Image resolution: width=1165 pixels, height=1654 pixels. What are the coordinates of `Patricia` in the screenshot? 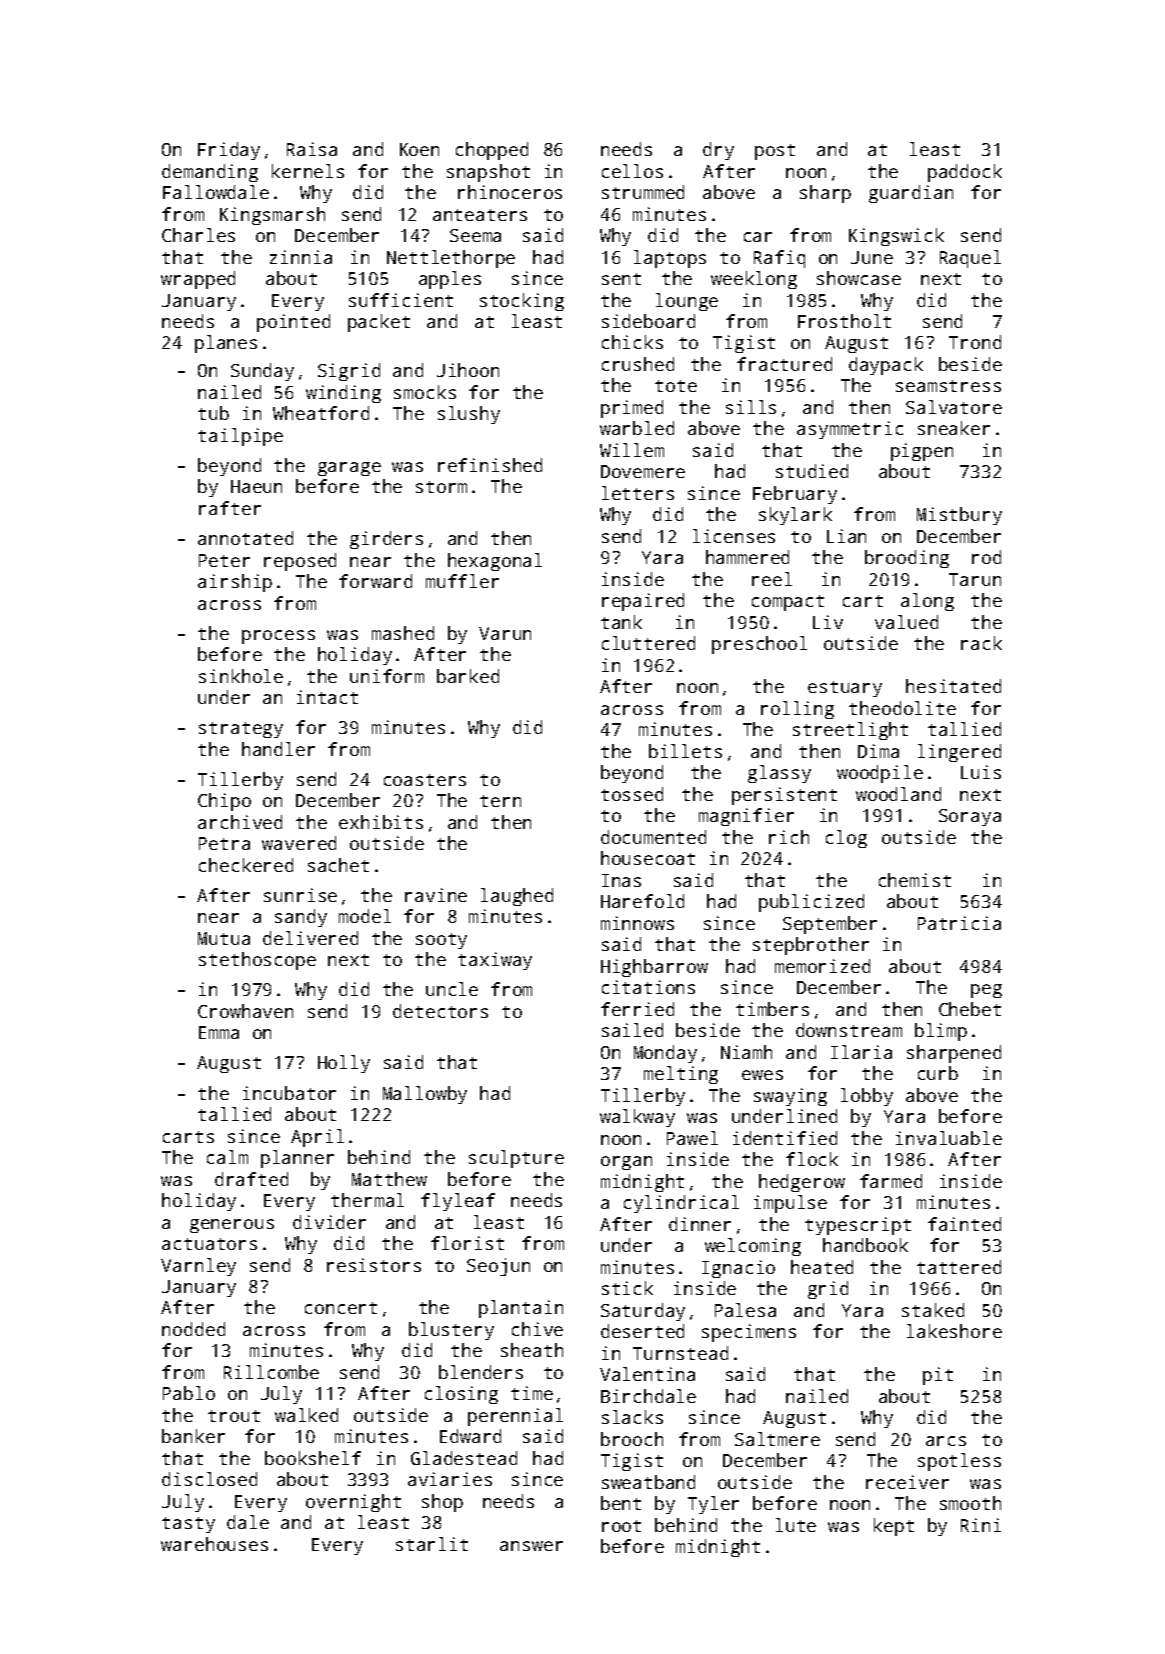 It's located at (959, 923).
